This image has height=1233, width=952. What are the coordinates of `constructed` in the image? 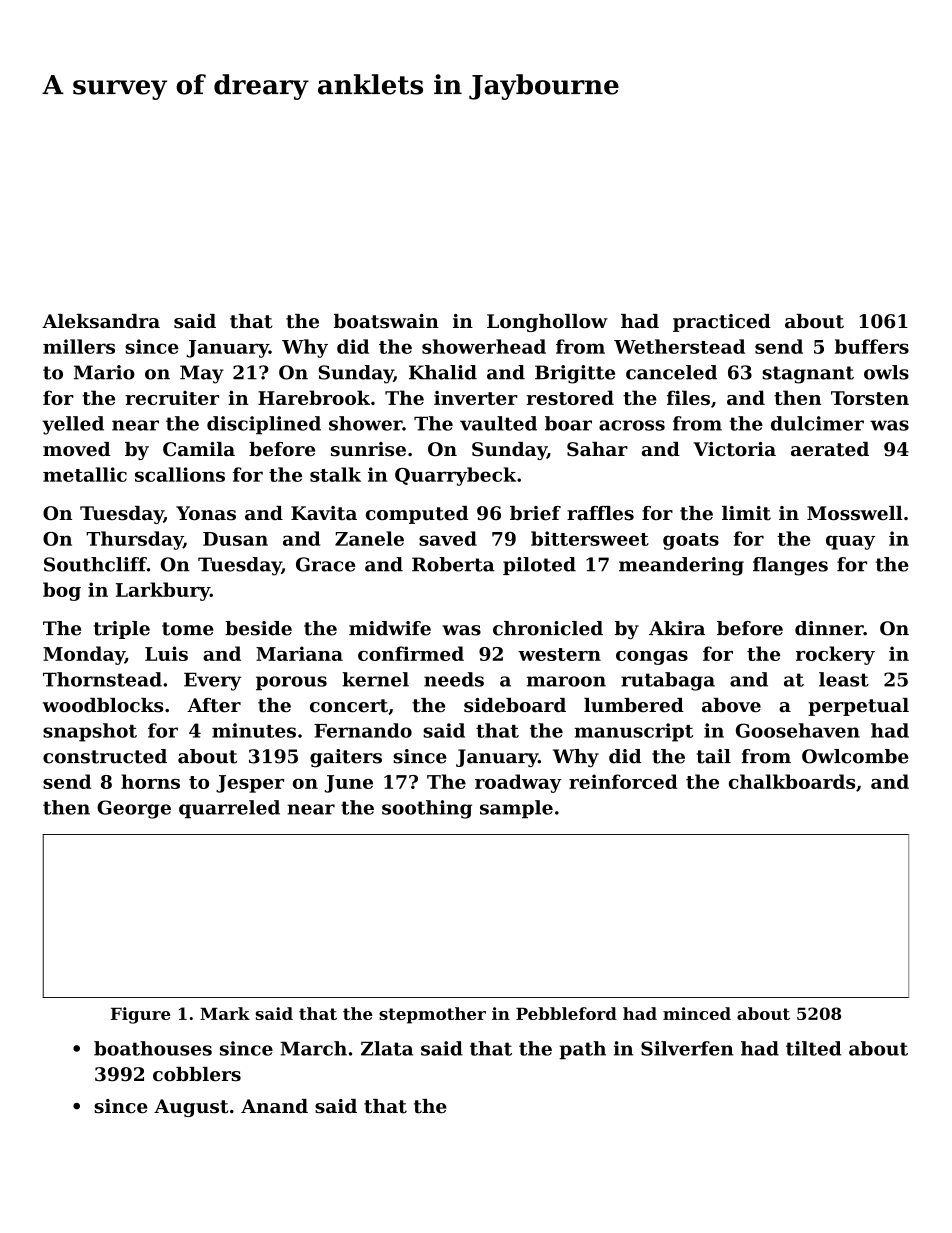 It's located at (105, 756).
